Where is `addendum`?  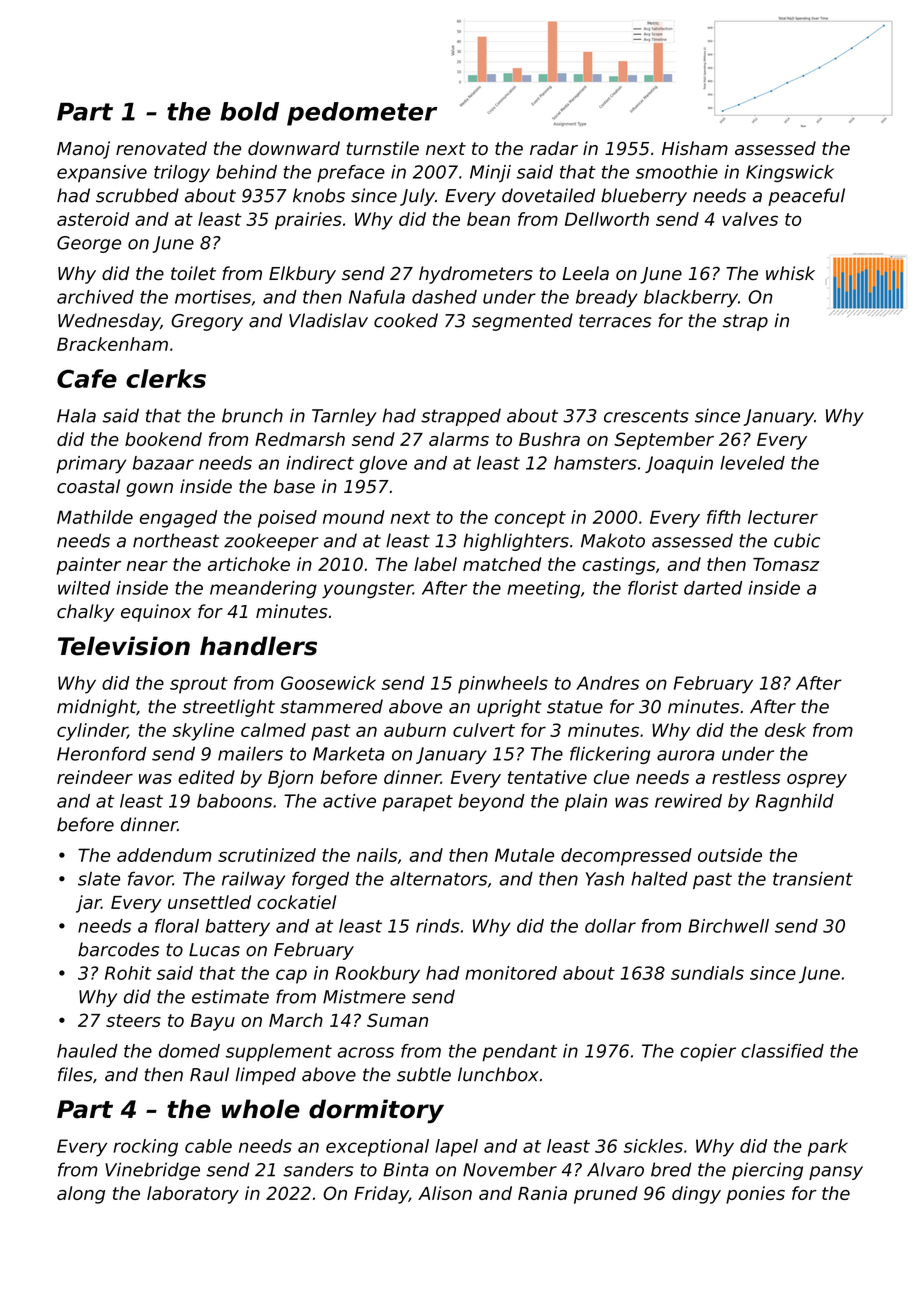
addendum is located at coordinates (164, 855).
